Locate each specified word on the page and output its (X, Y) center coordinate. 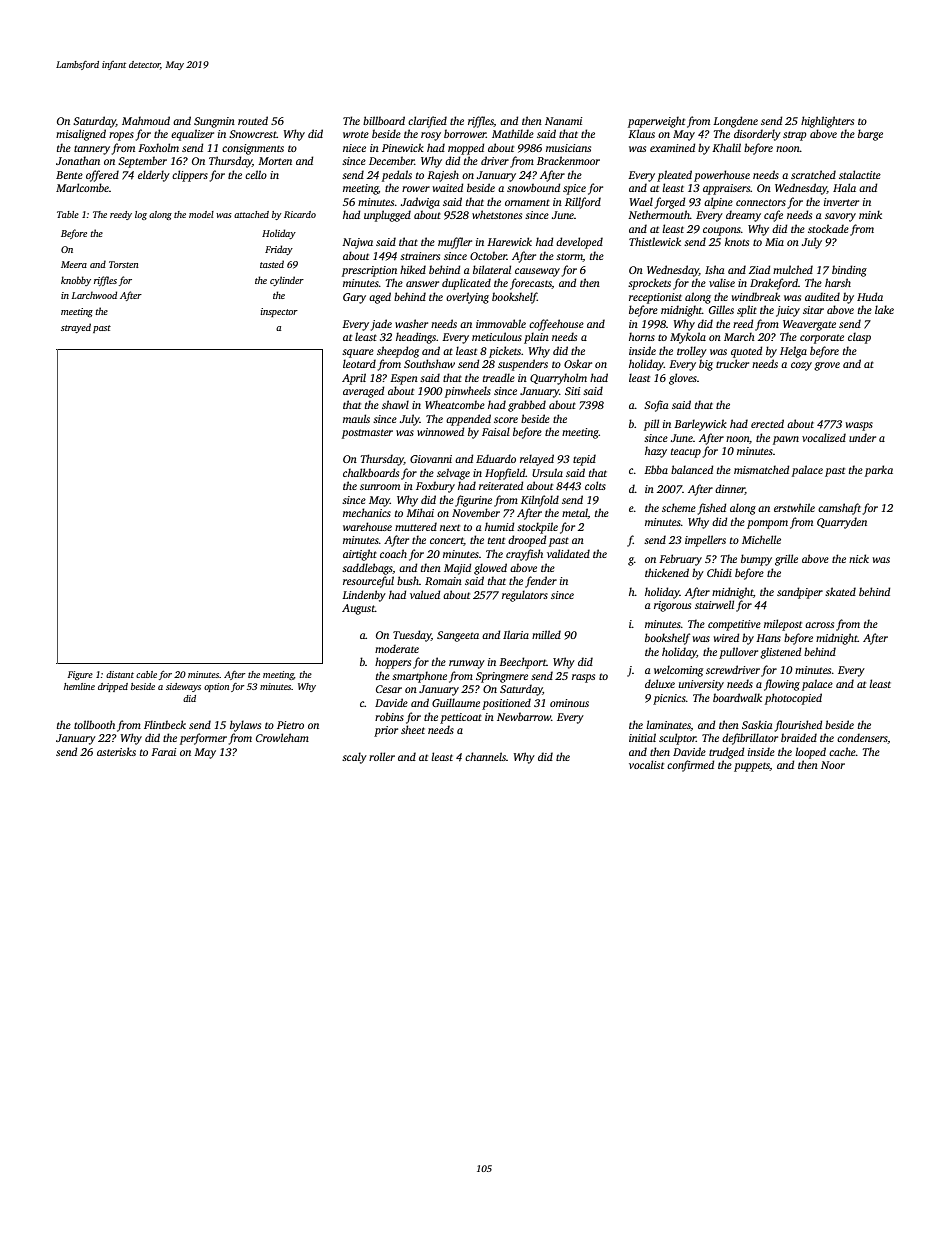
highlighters (827, 122)
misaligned (81, 135)
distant (120, 674)
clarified (427, 122)
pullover (738, 653)
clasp (859, 338)
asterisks (116, 751)
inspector (279, 312)
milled (546, 634)
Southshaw (429, 363)
